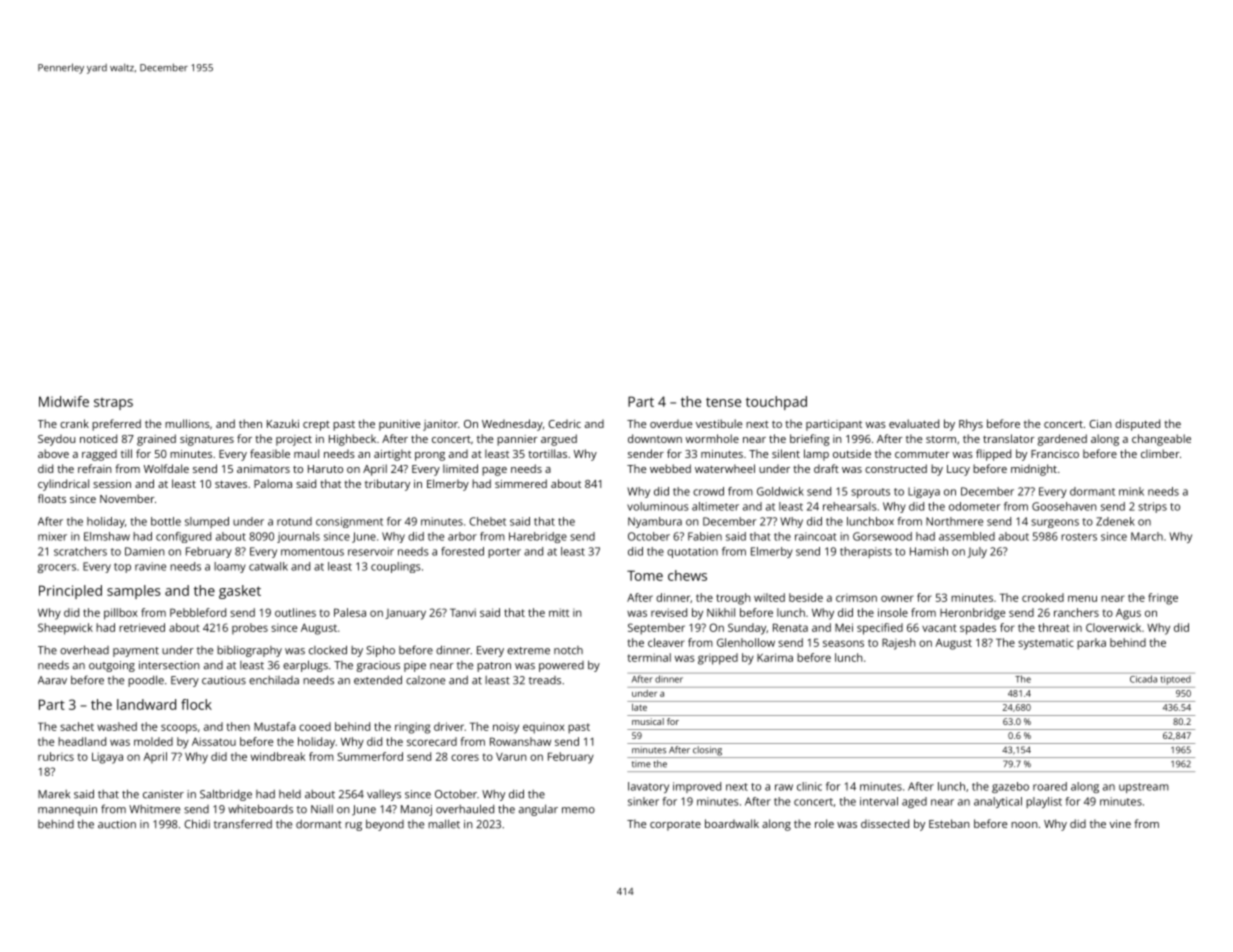  What do you see at coordinates (463, 612) in the document?
I see `Tanvi` at bounding box center [463, 612].
